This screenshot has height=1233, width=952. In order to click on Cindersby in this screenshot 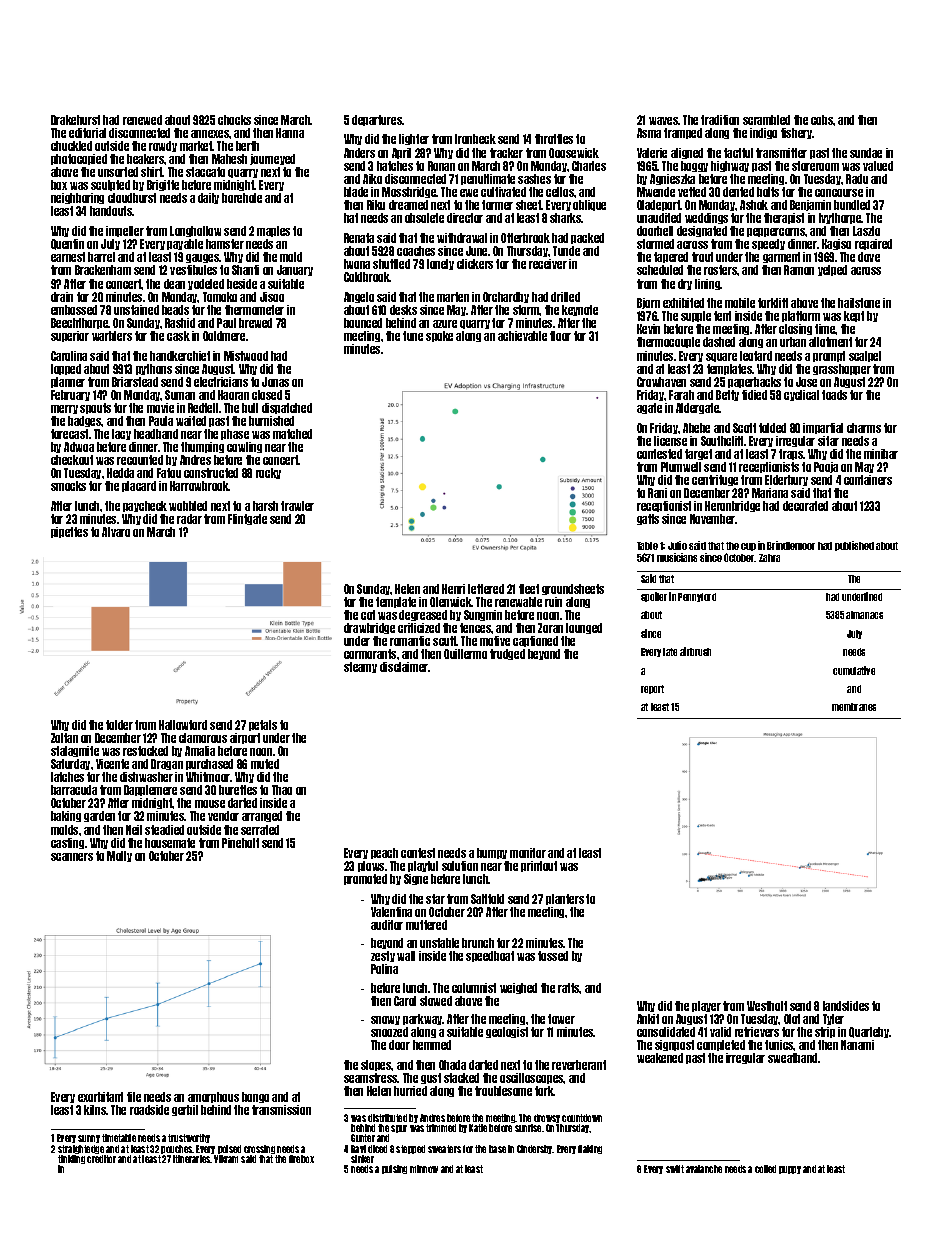, I will do `click(535, 1149)`.
